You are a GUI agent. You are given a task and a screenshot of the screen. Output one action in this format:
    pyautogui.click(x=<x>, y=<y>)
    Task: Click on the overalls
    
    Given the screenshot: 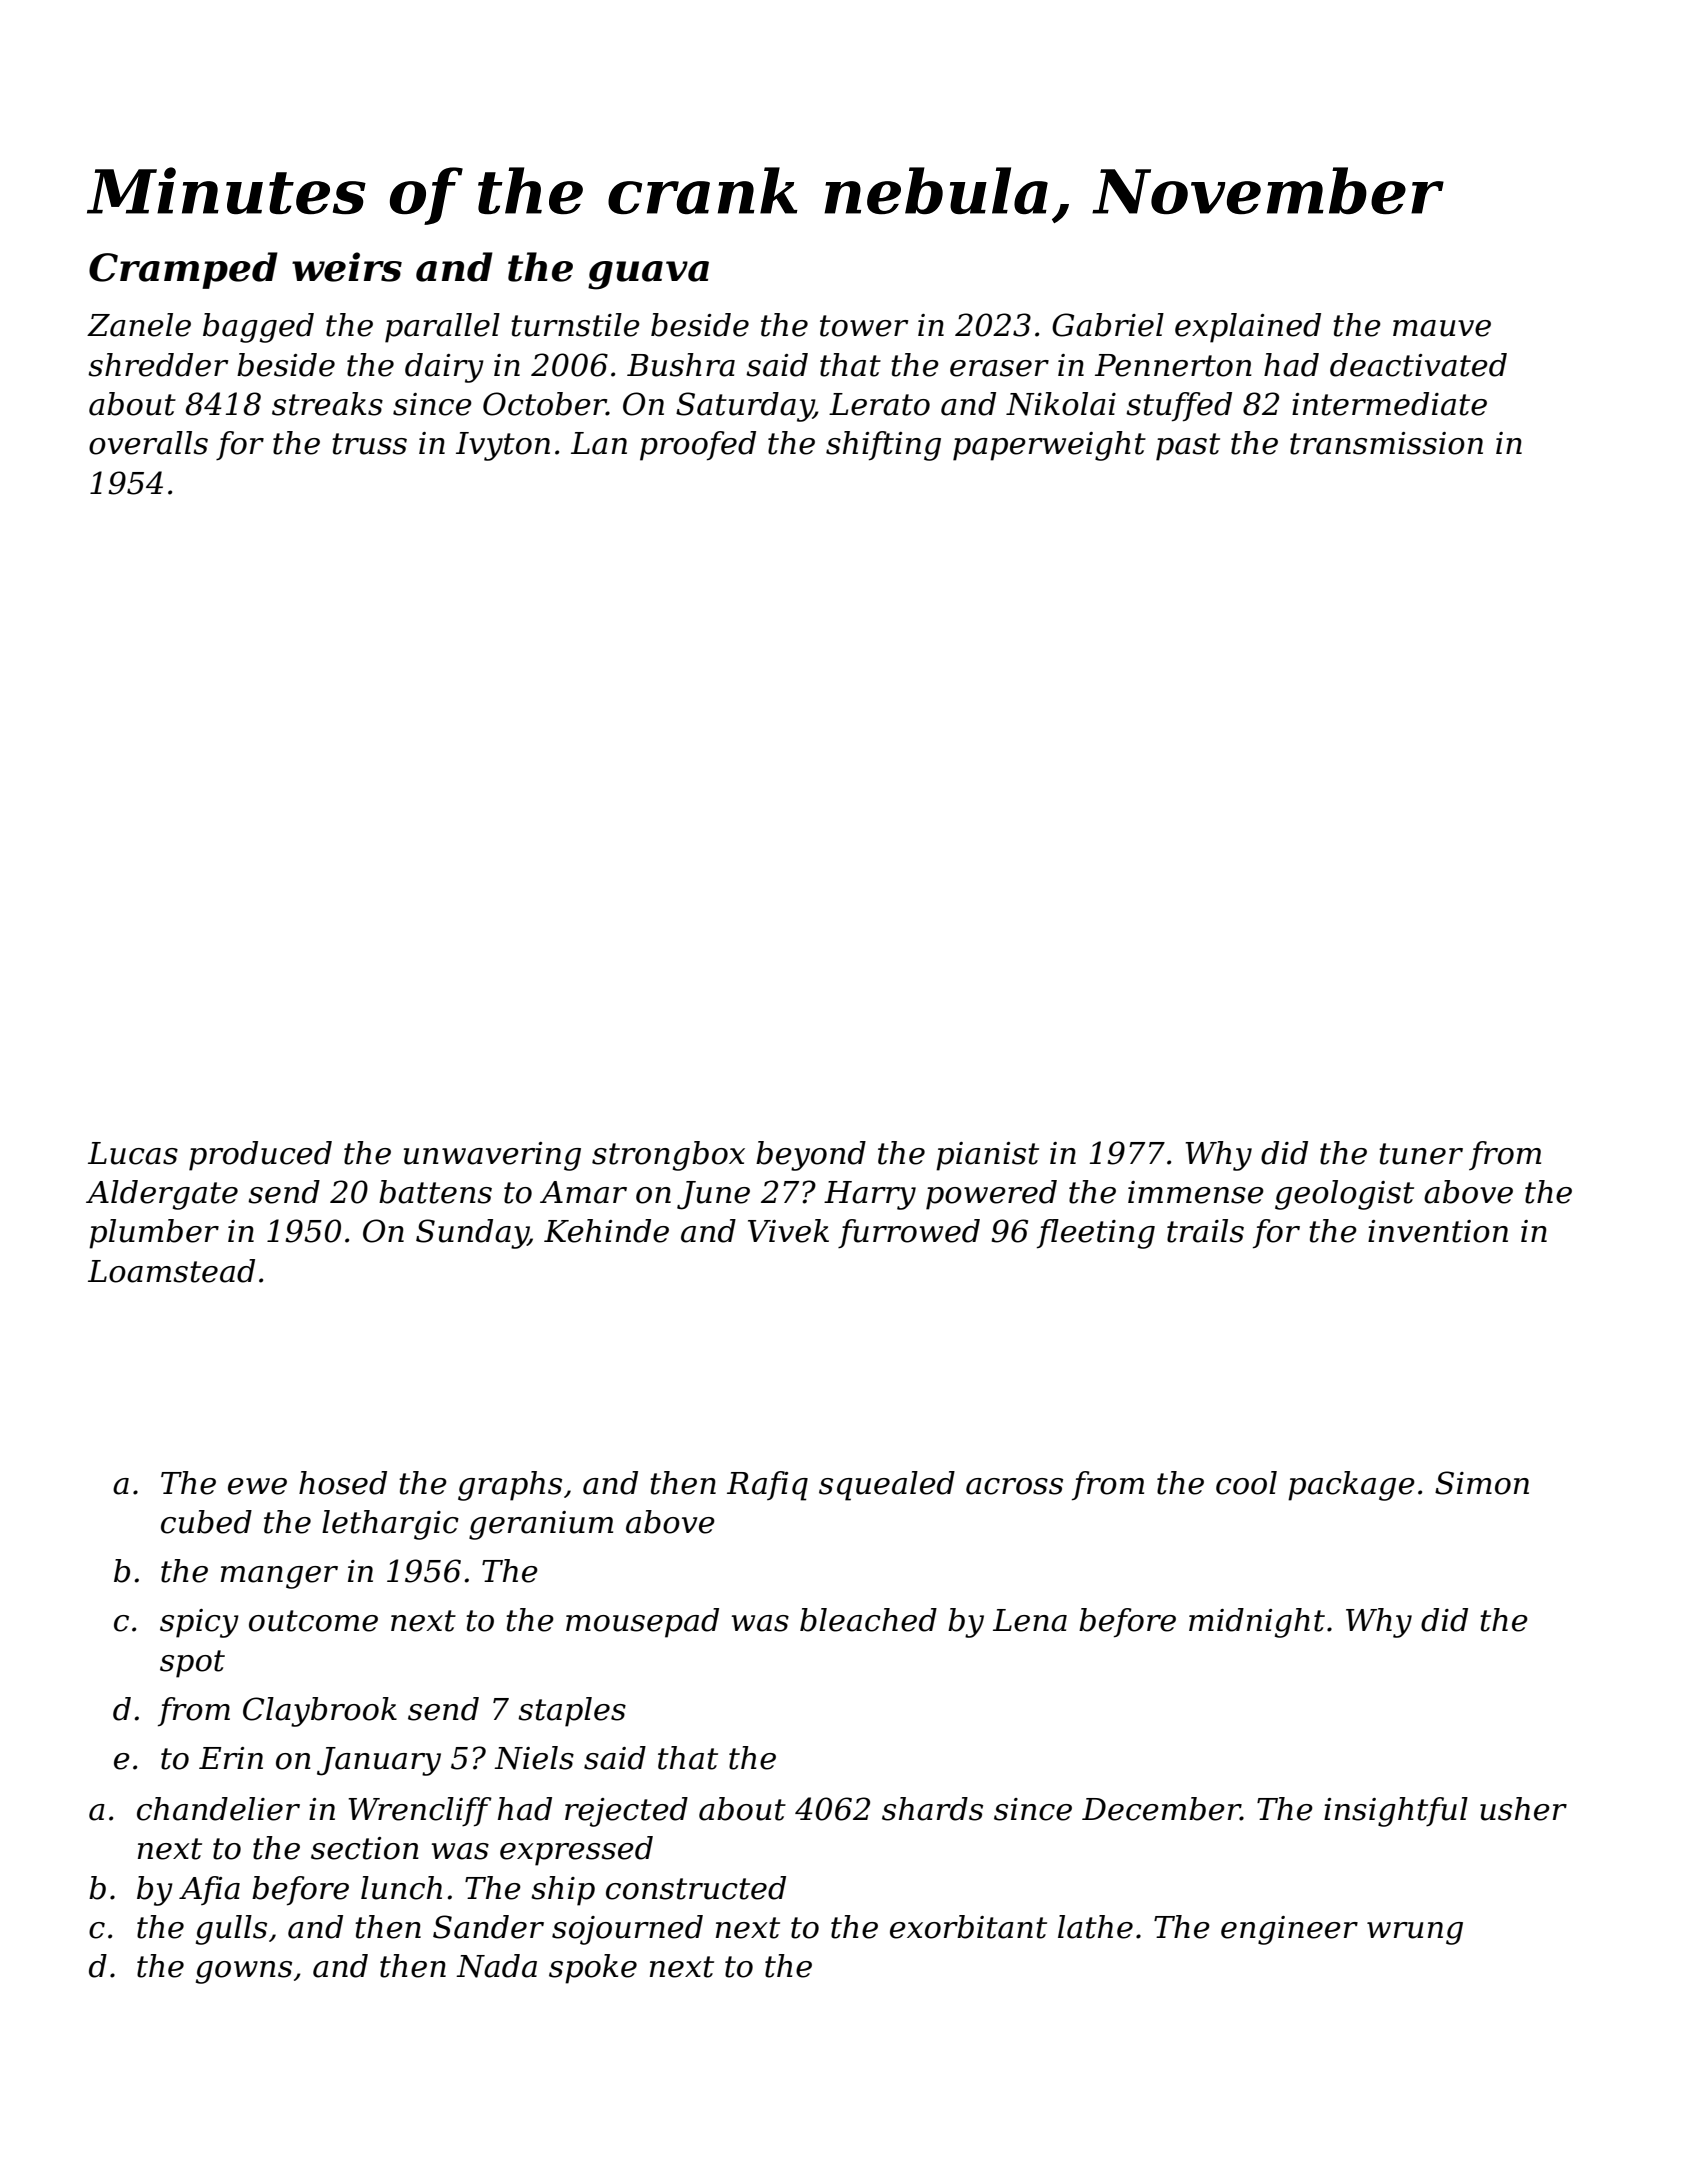 What is the action you would take?
    pyautogui.click(x=148, y=443)
